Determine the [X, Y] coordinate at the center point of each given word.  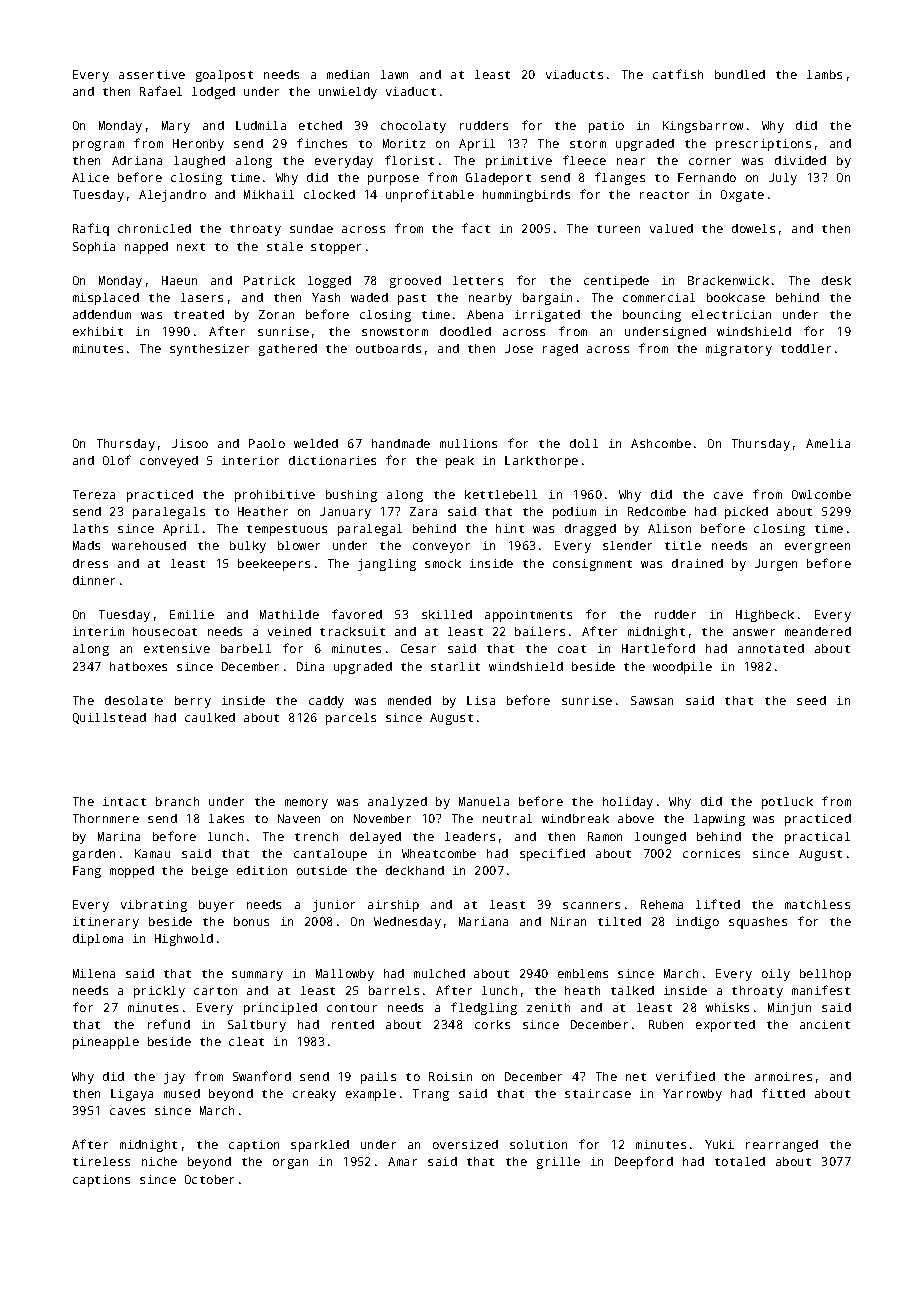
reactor [664, 195]
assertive [152, 74]
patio [606, 127]
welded [316, 443]
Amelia [828, 443]
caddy [326, 702]
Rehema [662, 904]
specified [552, 854]
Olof [117, 460]
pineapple [106, 1043]
